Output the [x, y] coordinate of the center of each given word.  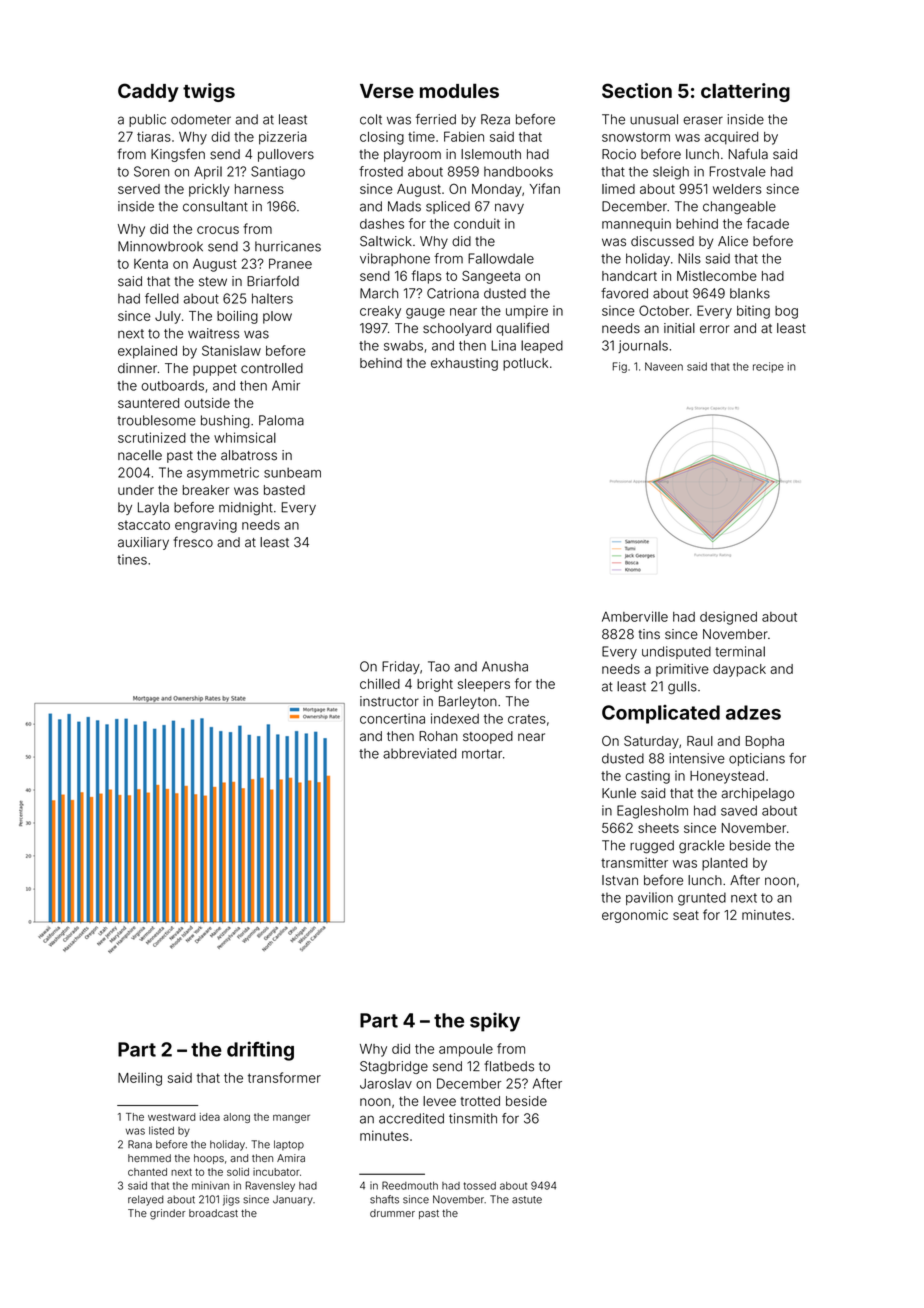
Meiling [140, 1079]
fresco [193, 542]
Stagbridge [394, 1067]
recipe [768, 367]
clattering [745, 92]
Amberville [635, 616]
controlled [272, 368]
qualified [522, 329]
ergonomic [635, 916]
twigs [209, 92]
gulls [682, 687]
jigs [231, 1200]
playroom [412, 155]
